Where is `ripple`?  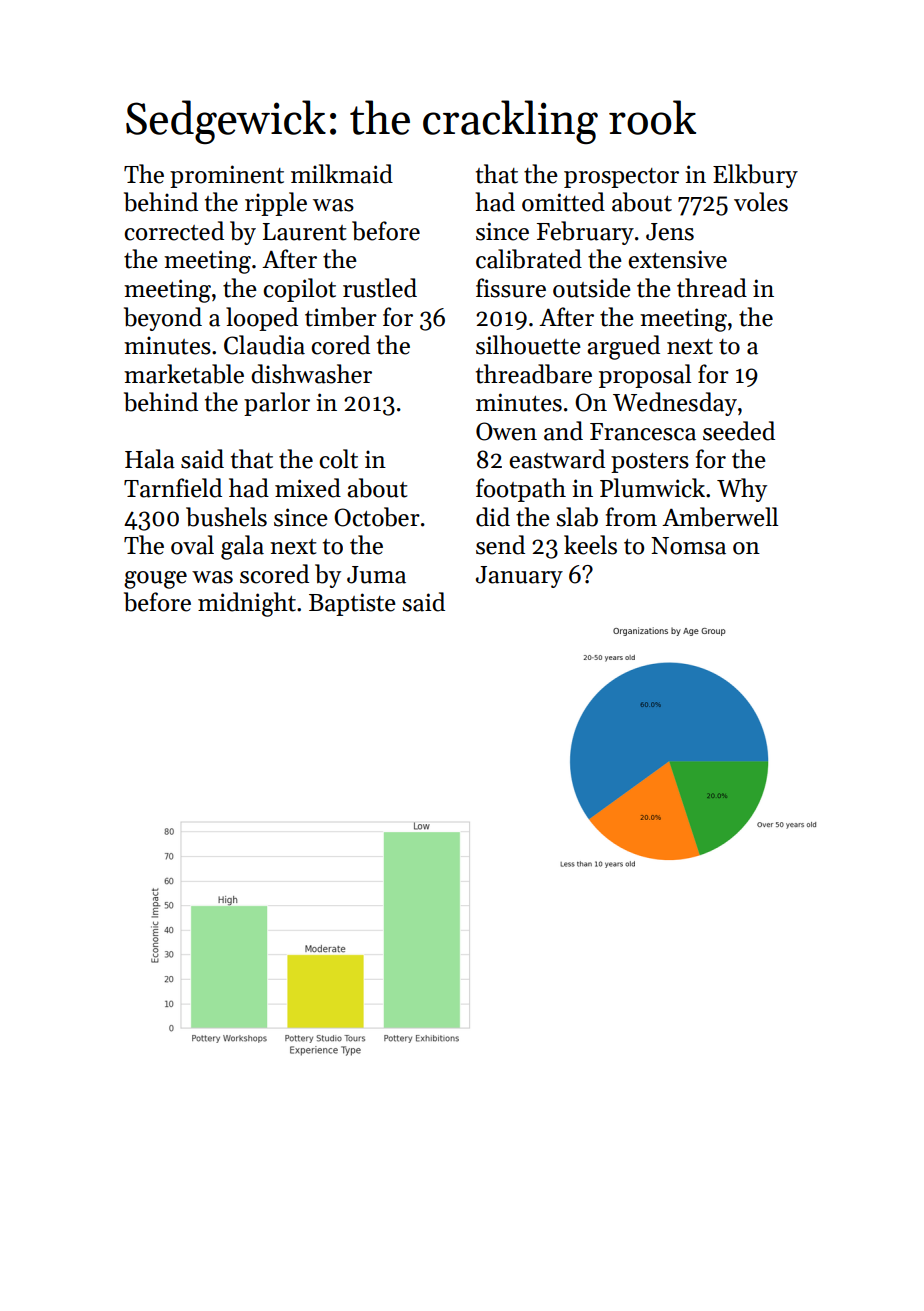
ripple is located at coordinates (276, 204).
